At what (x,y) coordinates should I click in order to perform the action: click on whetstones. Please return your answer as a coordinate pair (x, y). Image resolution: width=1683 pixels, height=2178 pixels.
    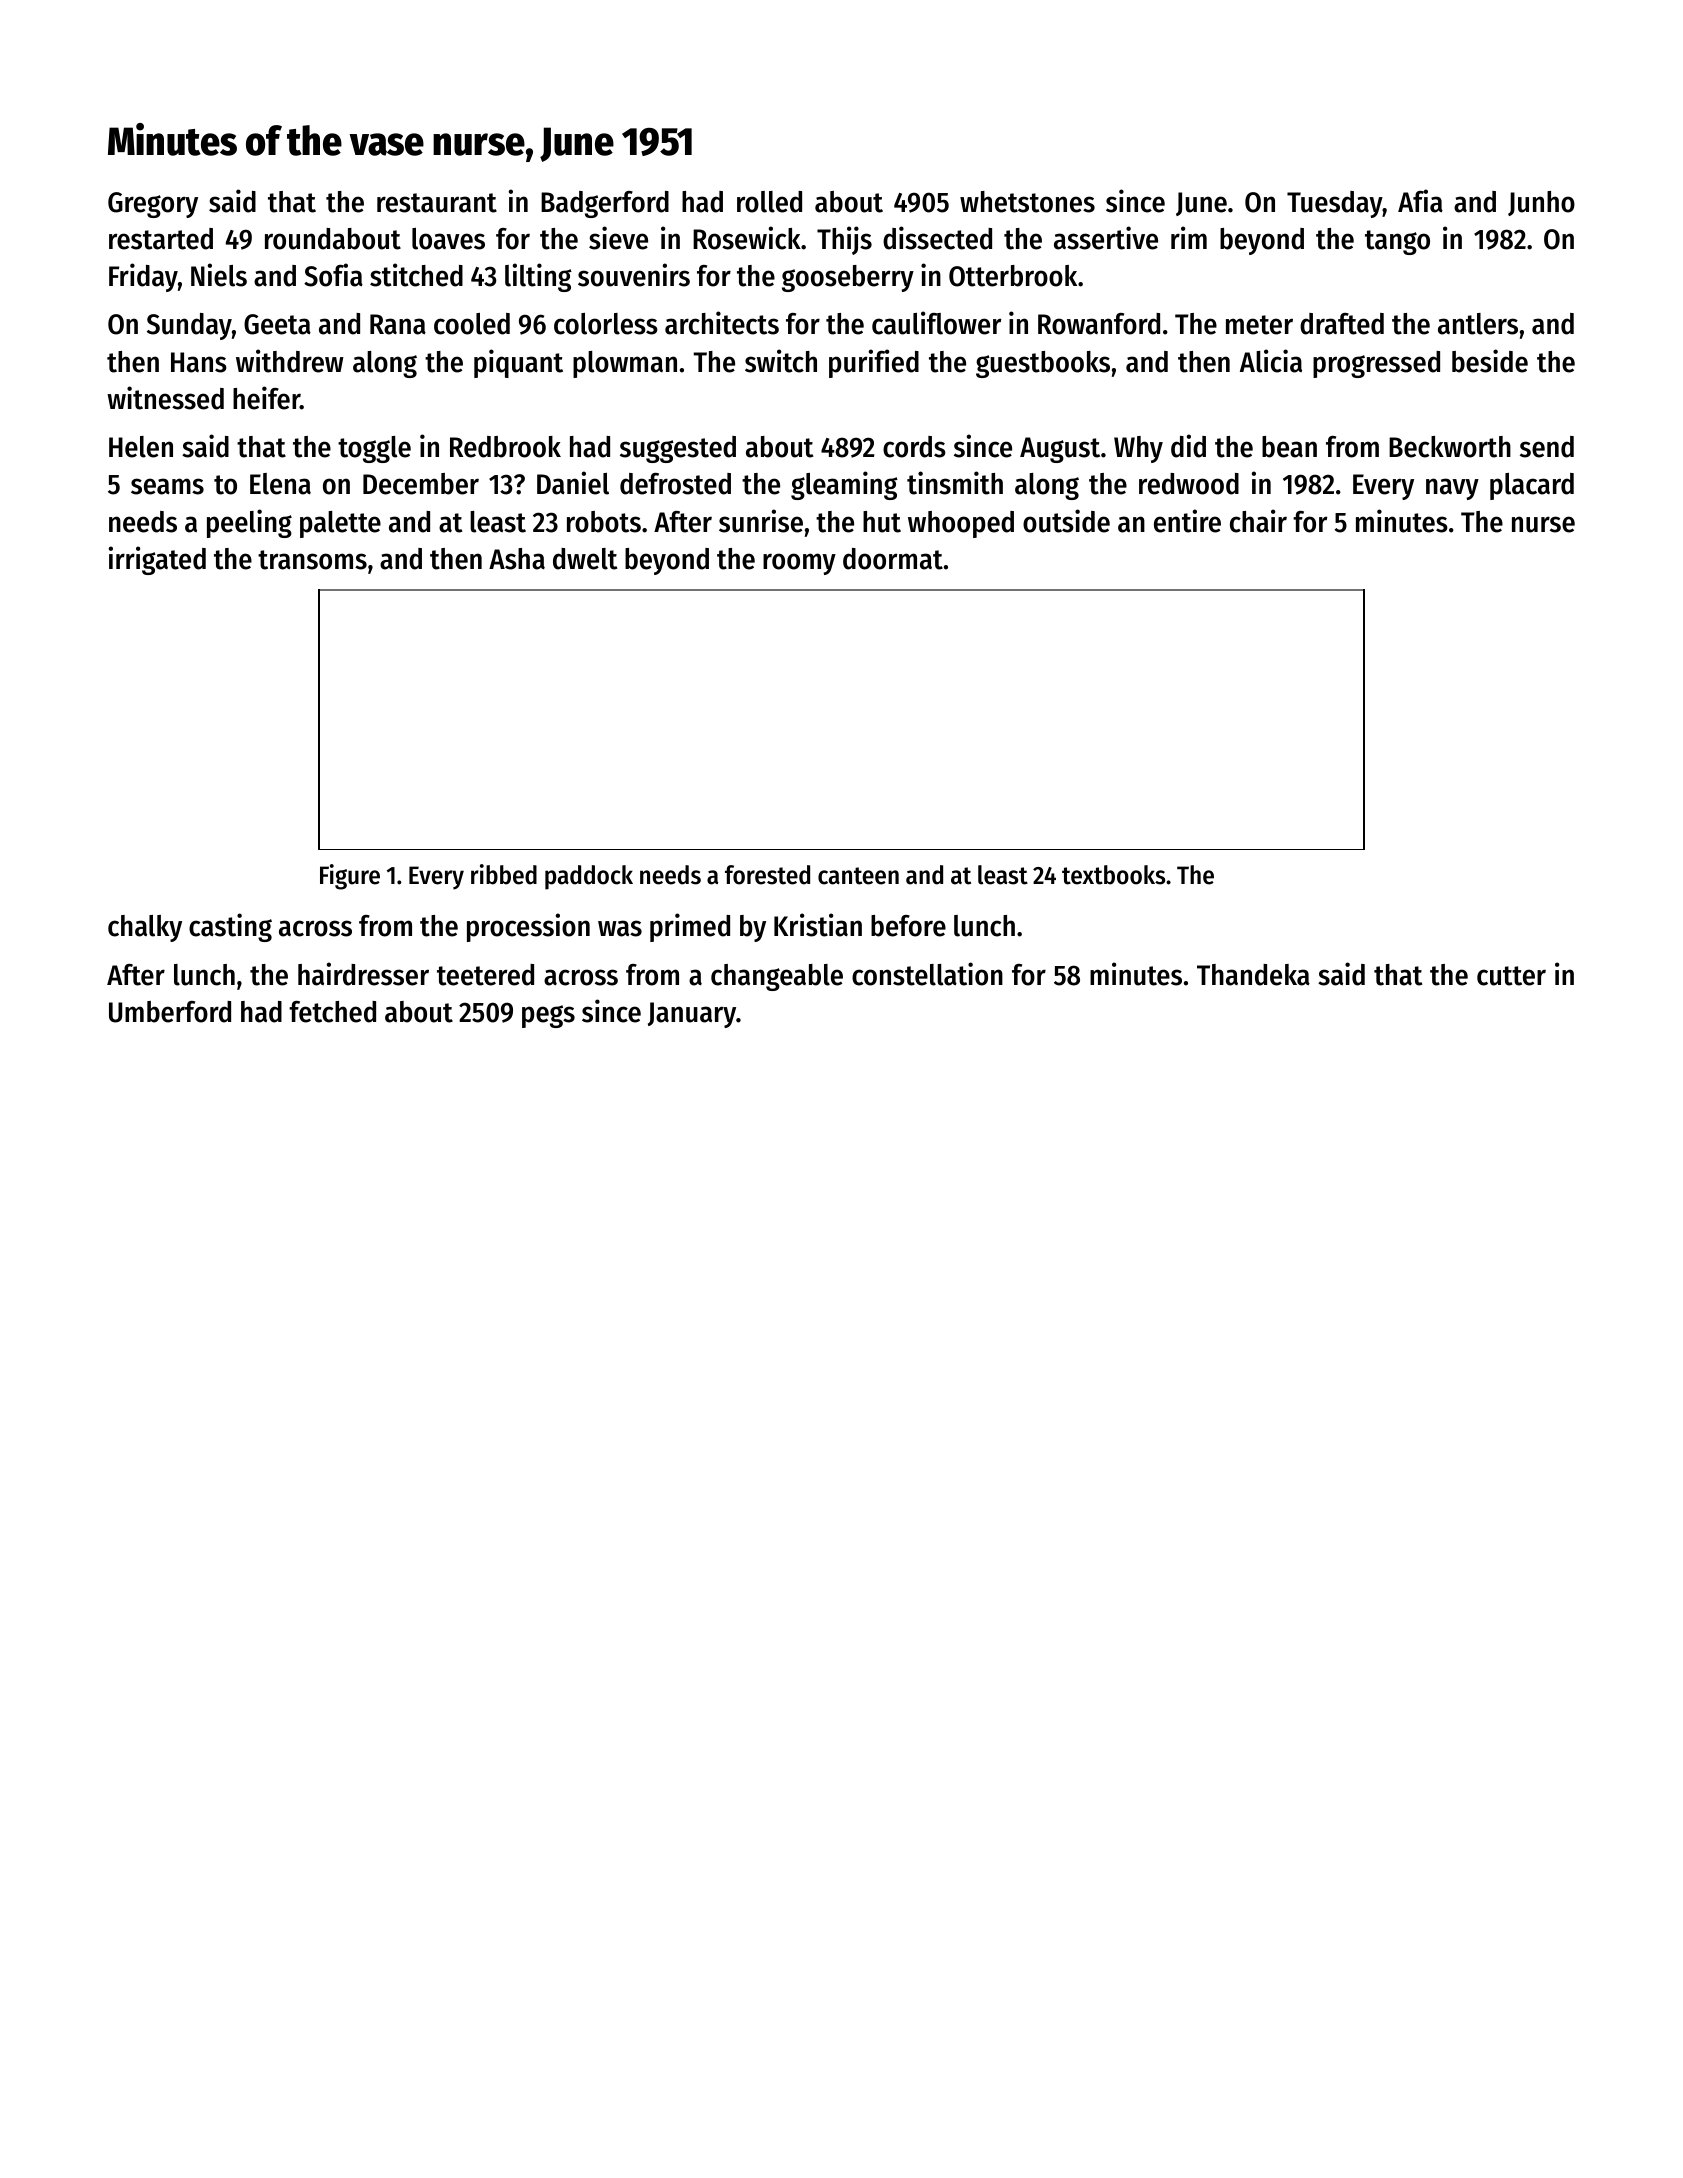
    Looking at the image, I should click on (1027, 202).
